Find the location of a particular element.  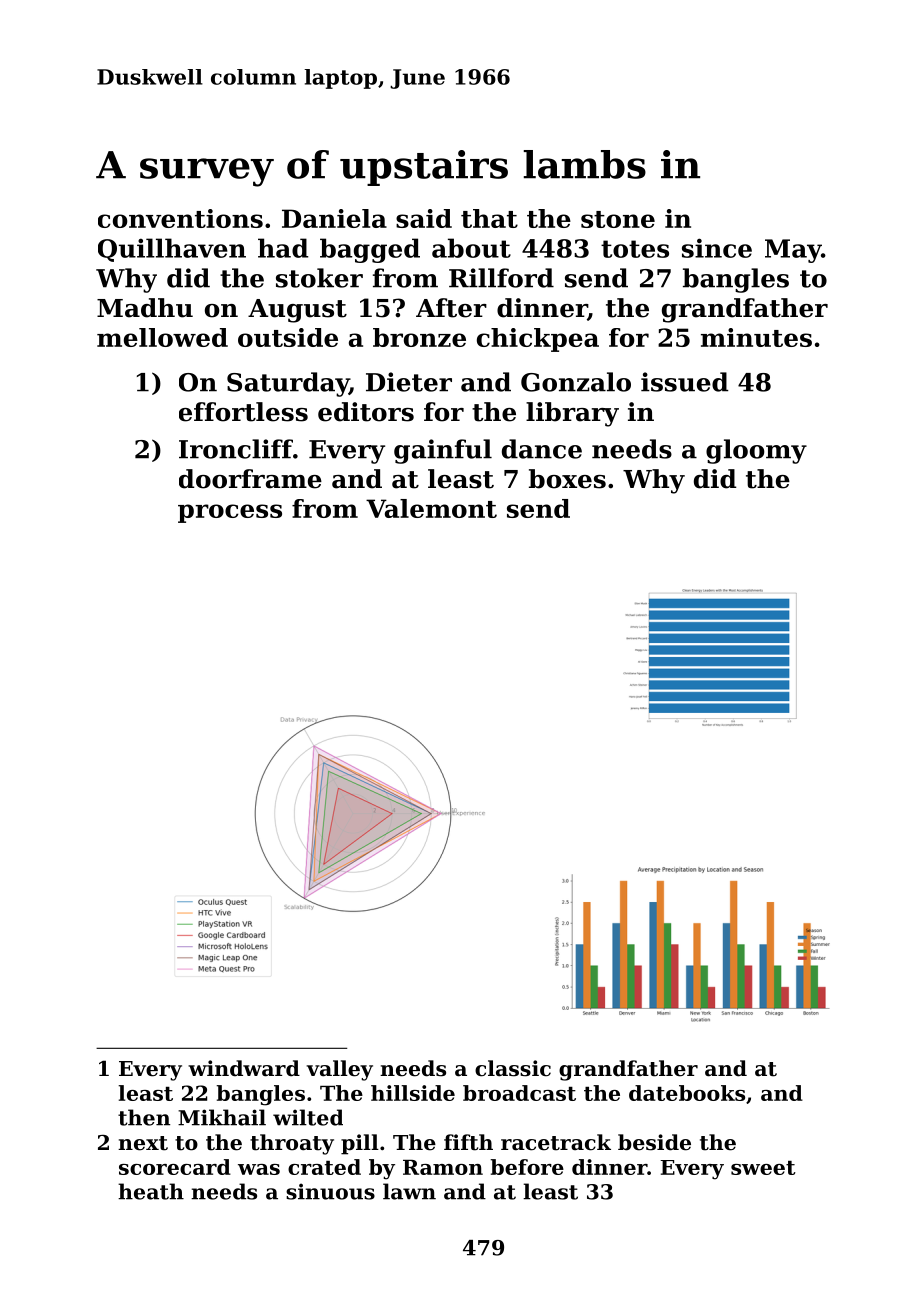

sweet is located at coordinates (763, 1168).
